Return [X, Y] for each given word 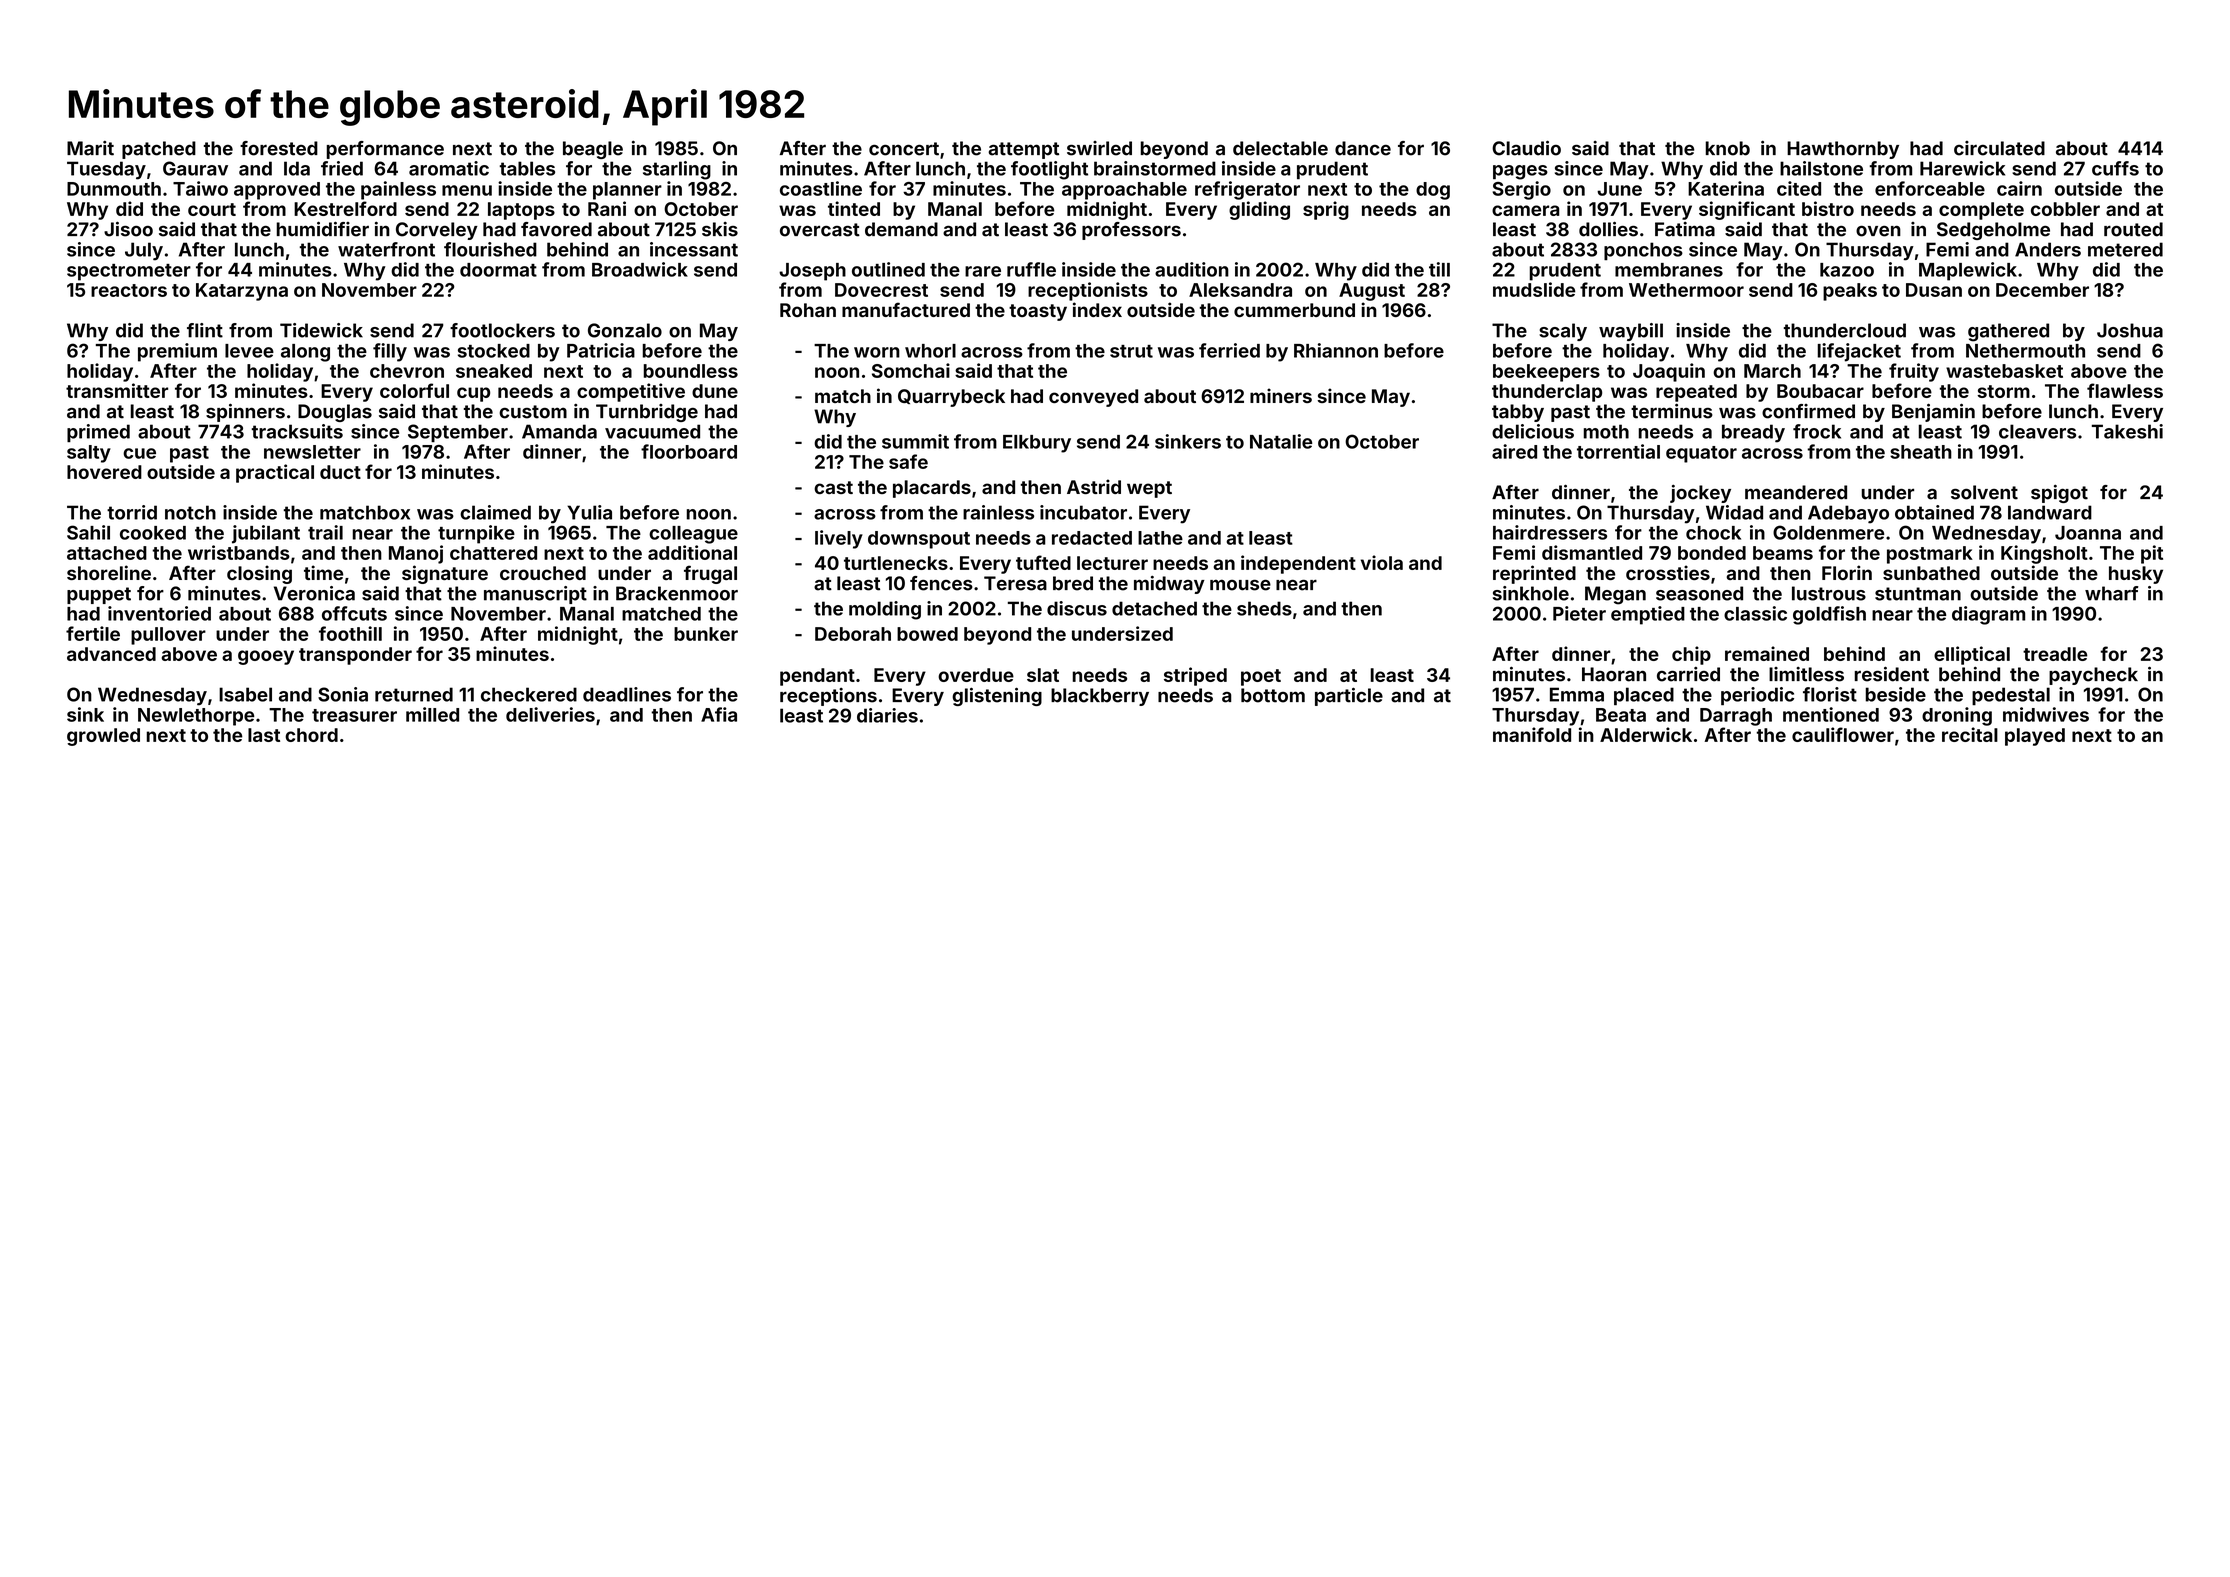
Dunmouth [114, 189]
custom [533, 412]
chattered [493, 553]
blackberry [1100, 697]
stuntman [1918, 594]
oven [1878, 231]
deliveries [550, 714]
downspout [919, 540]
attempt [1023, 150]
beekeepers [1546, 373]
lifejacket [1859, 352]
